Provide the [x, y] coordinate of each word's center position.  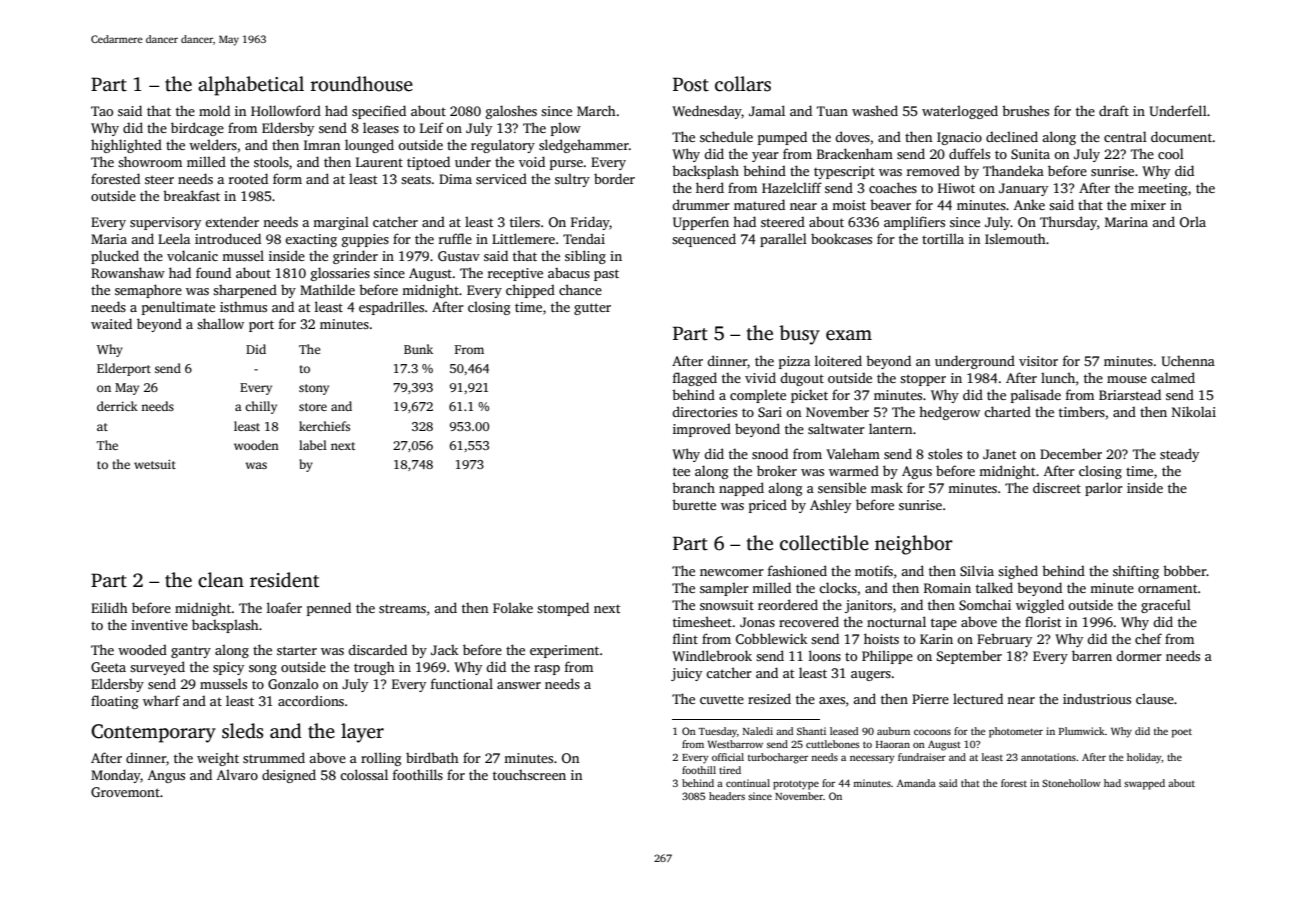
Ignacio [959, 138]
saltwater [836, 428]
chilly [261, 407]
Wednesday [706, 112]
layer [362, 733]
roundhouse [362, 84]
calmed [1173, 377]
